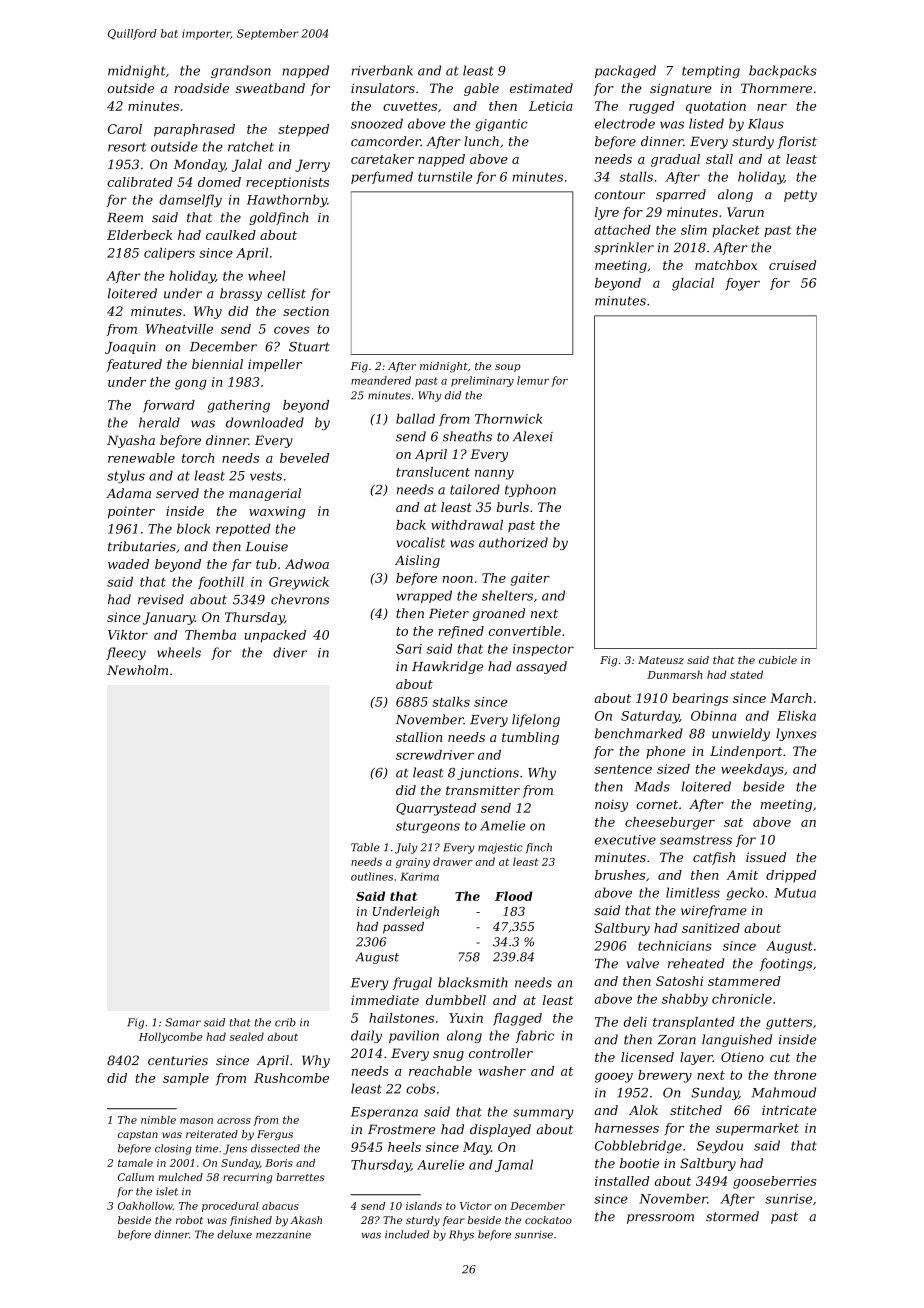 The height and width of the screenshot is (1308, 924). What do you see at coordinates (415, 419) in the screenshot?
I see `ballad` at bounding box center [415, 419].
